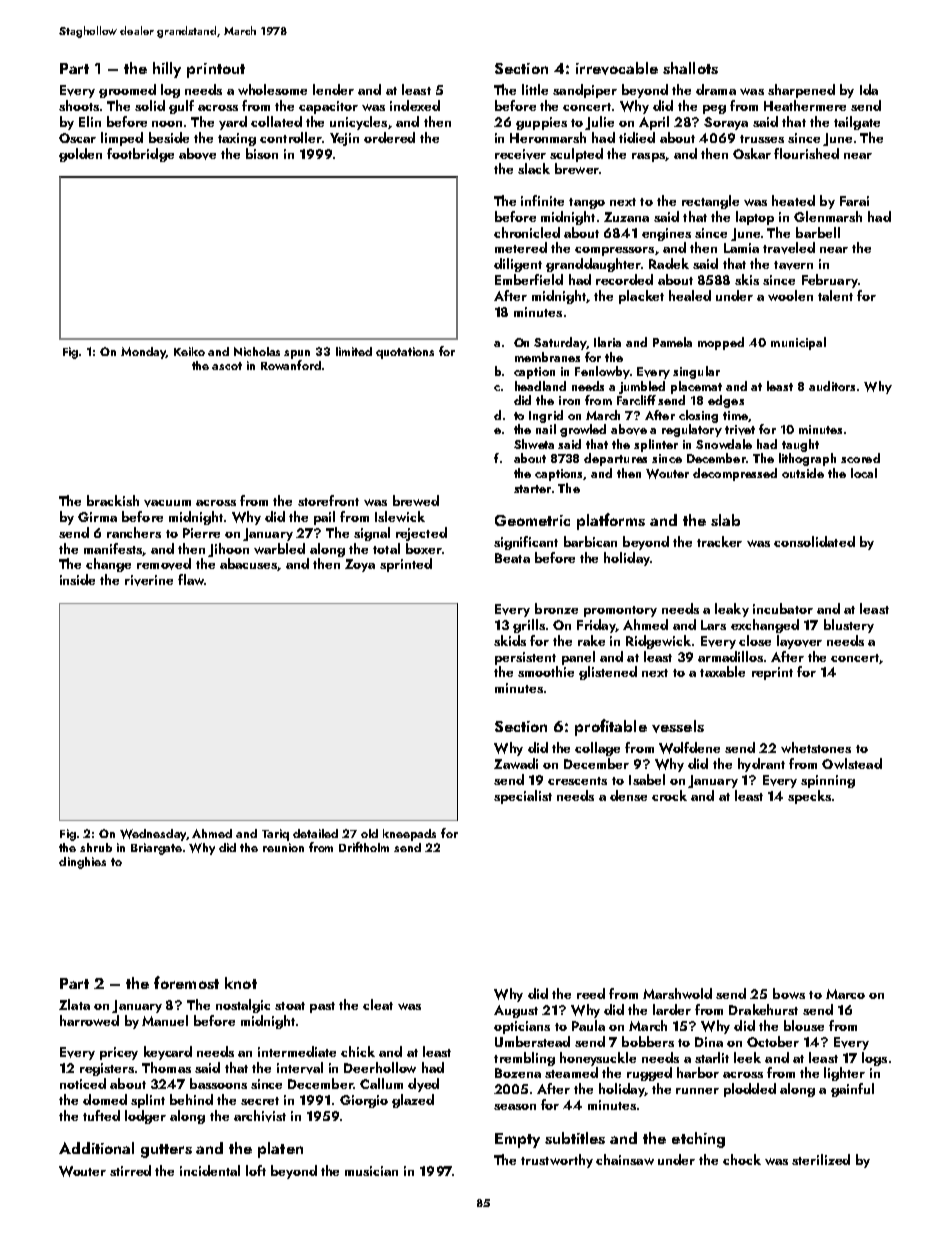 The height and width of the screenshot is (1233, 952). Describe the element at coordinates (145, 1117) in the screenshot. I see `lodger` at that location.
